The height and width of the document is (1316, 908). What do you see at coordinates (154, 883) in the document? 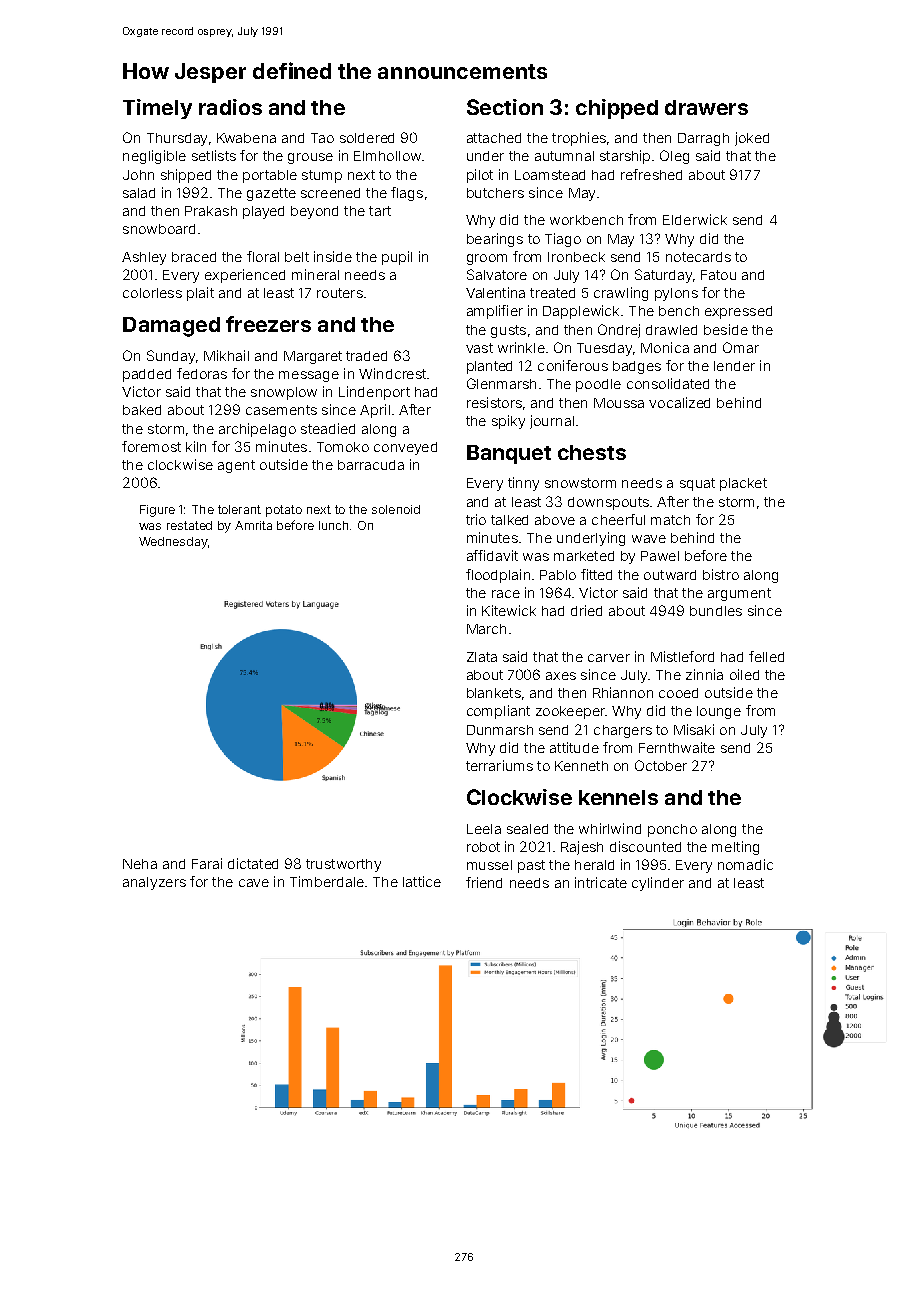
I see `analyzers` at bounding box center [154, 883].
